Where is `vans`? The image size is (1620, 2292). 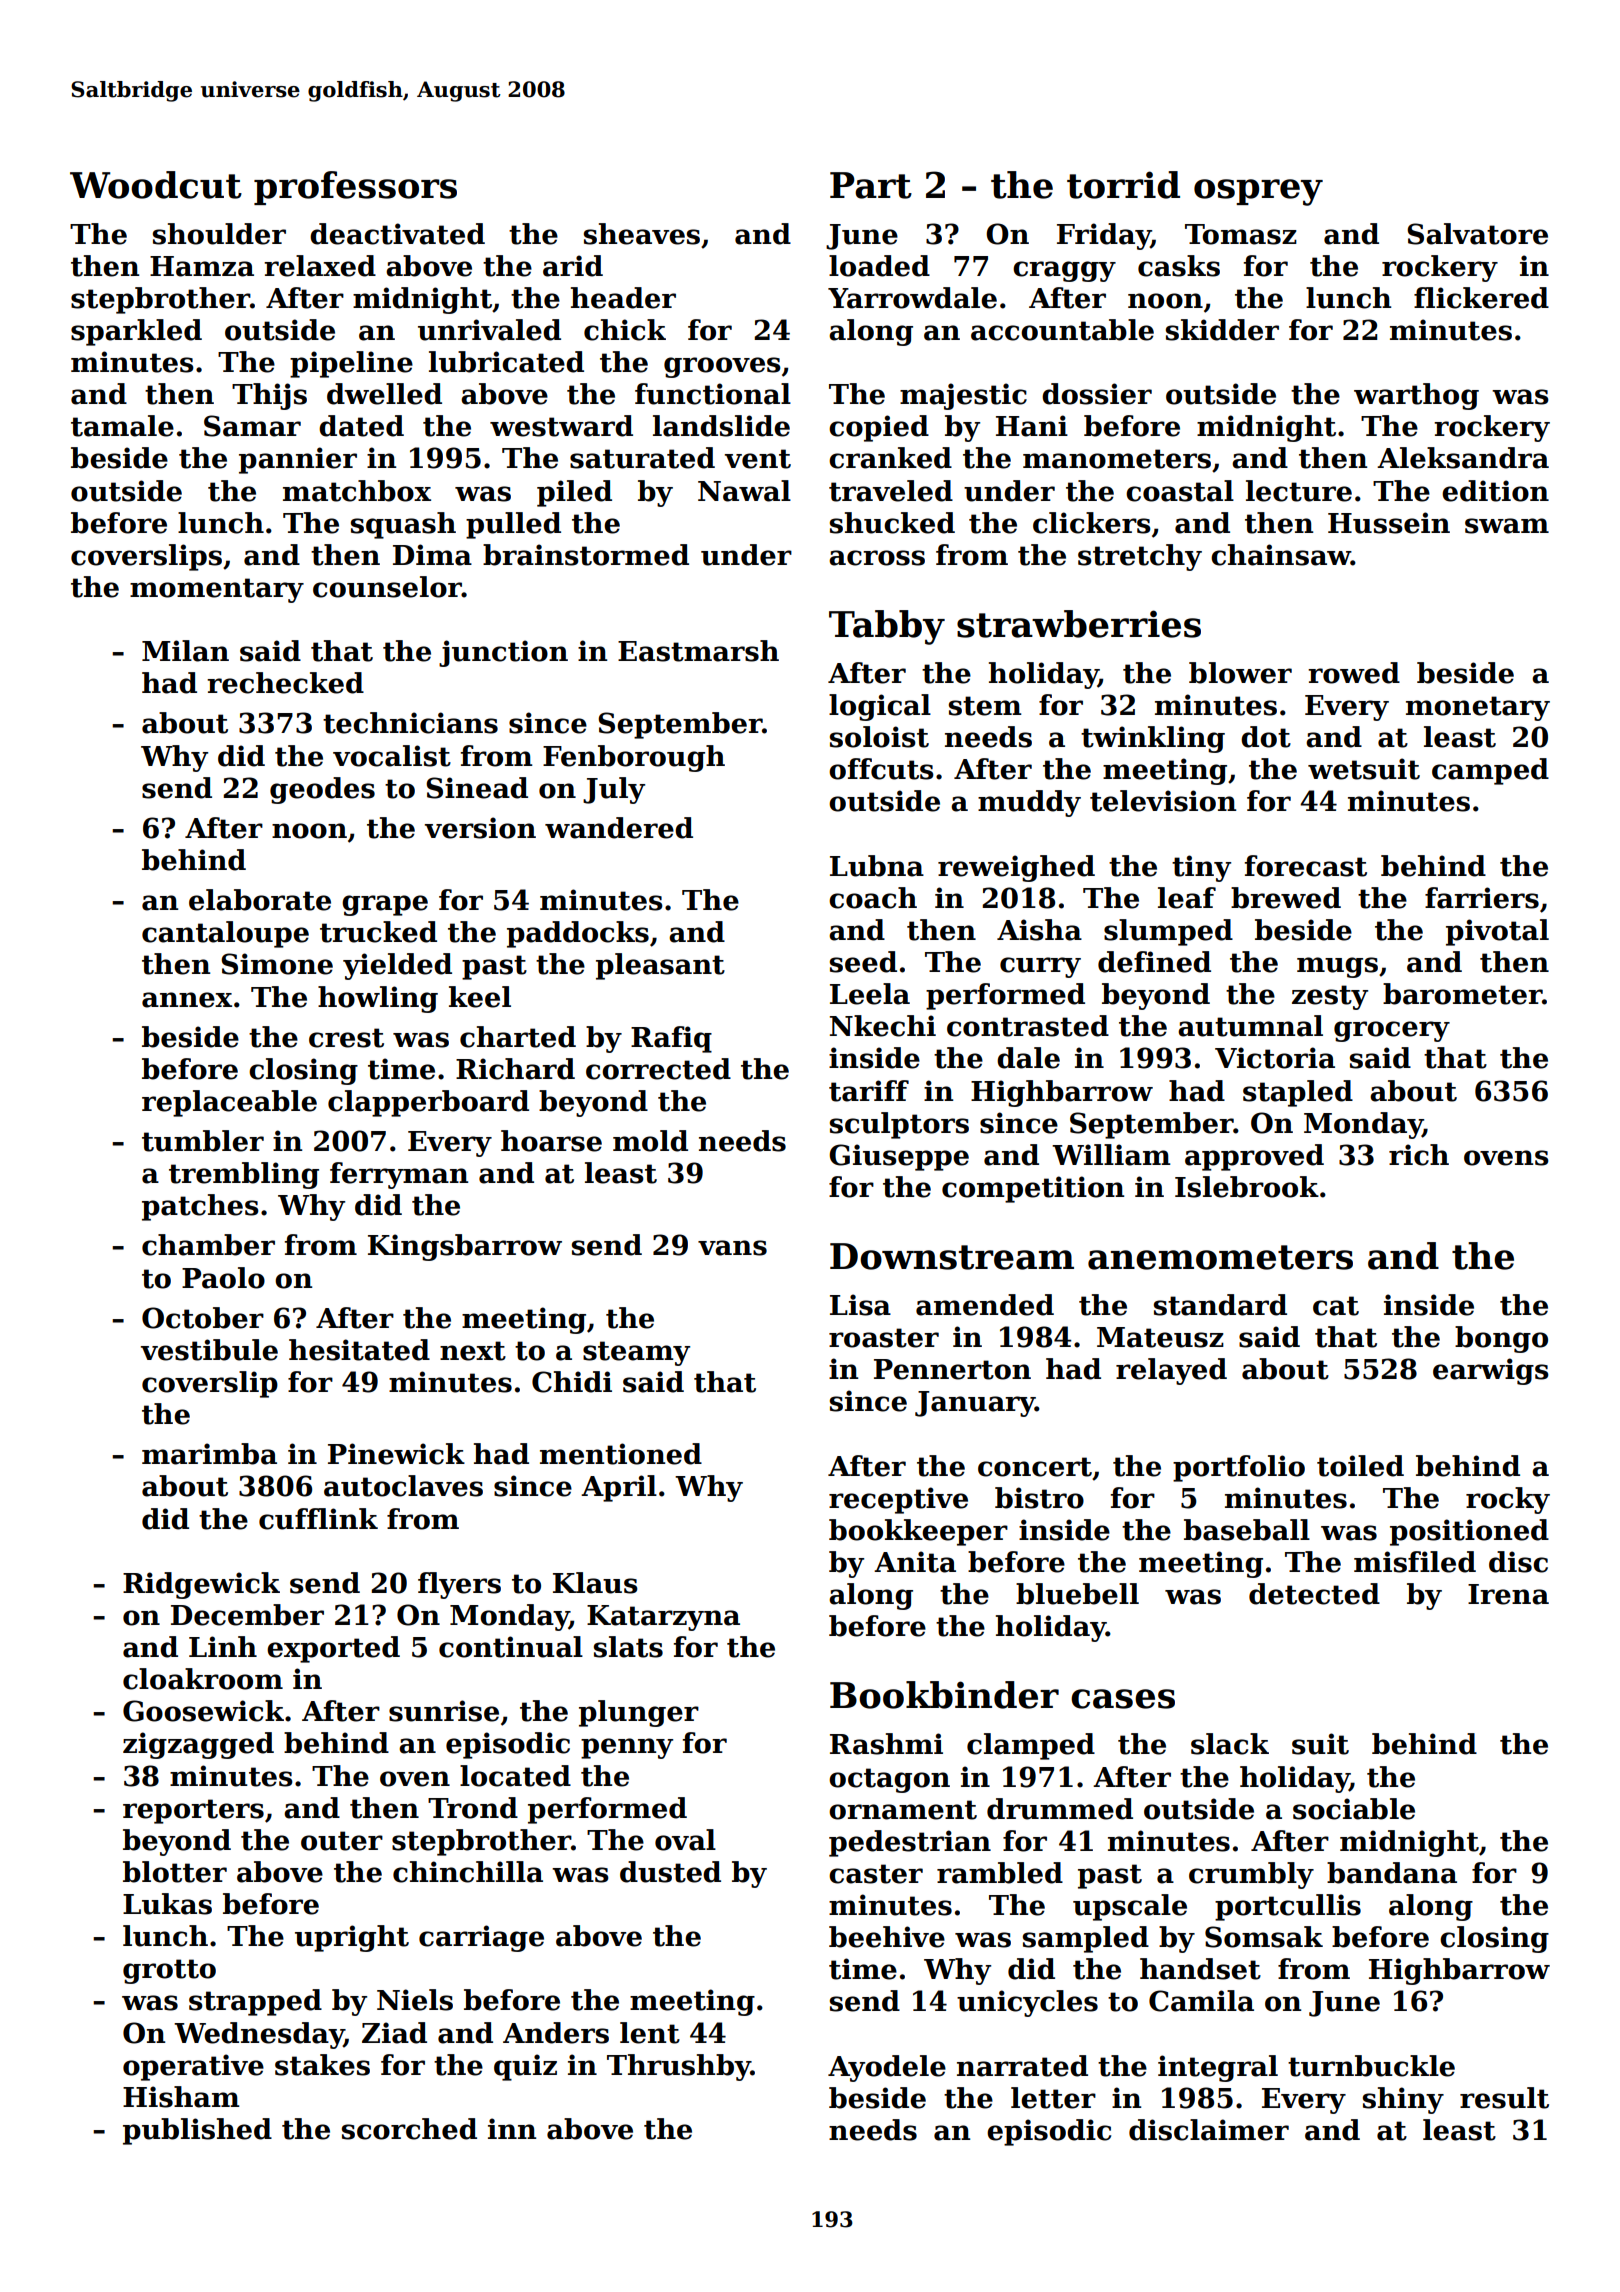 vans is located at coordinates (732, 1248).
